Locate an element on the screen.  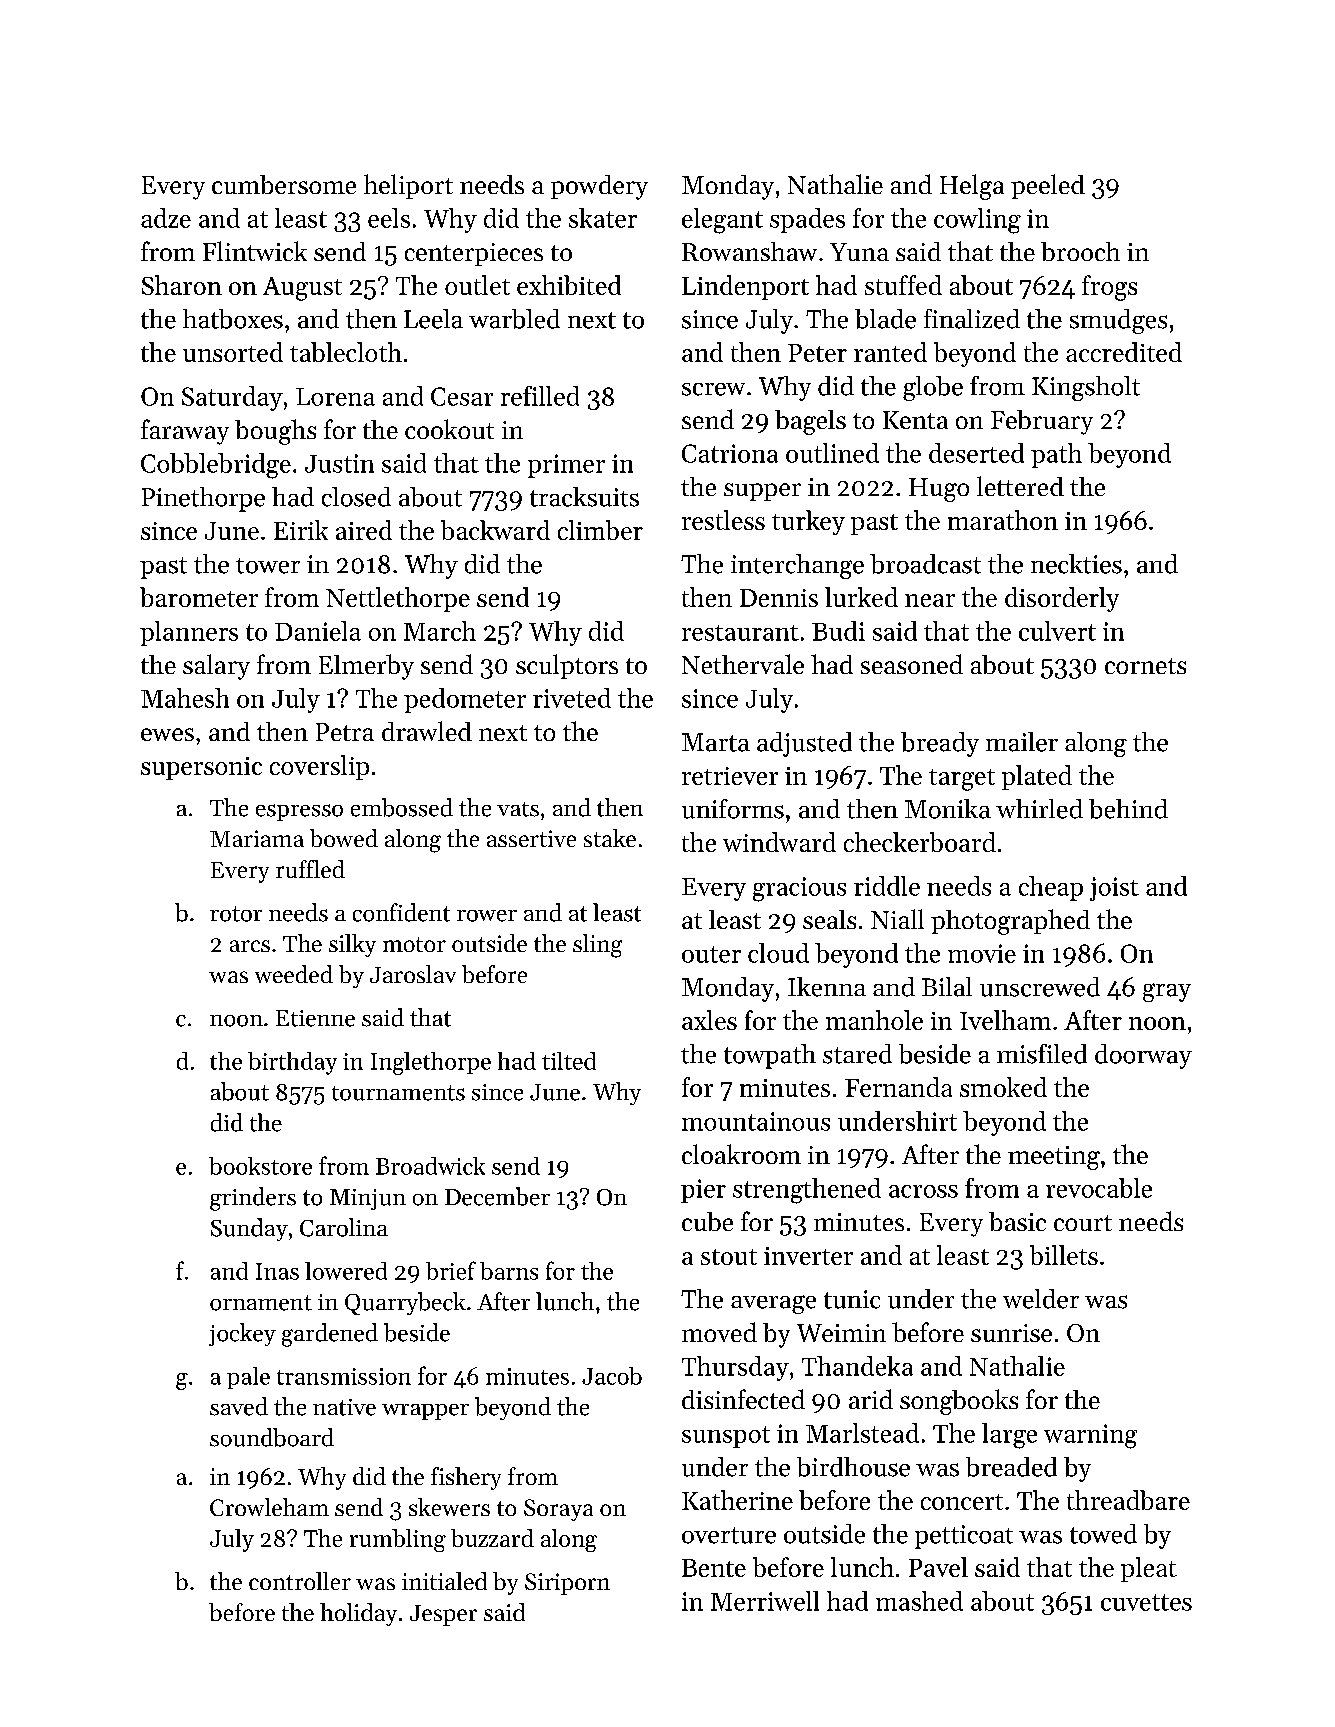
breaded is located at coordinates (1011, 1467).
